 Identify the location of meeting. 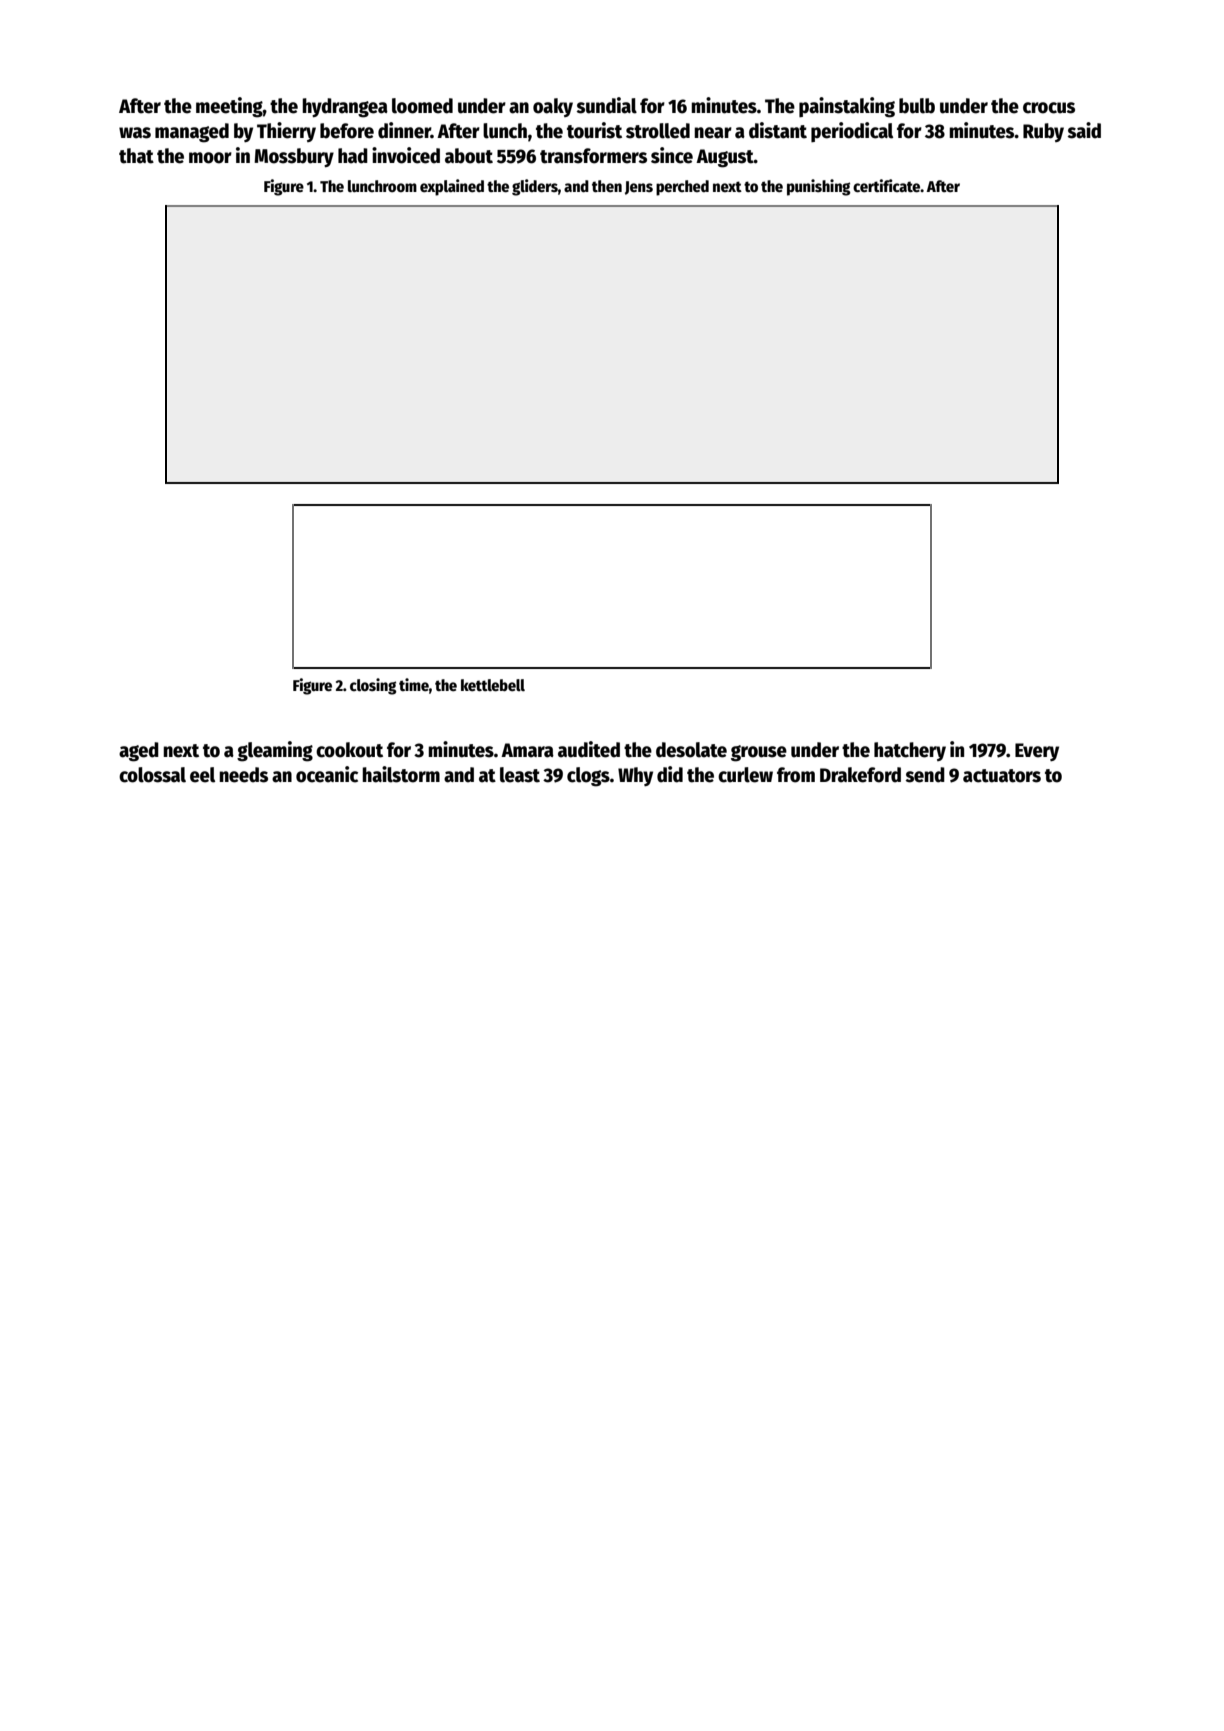
(229, 107).
